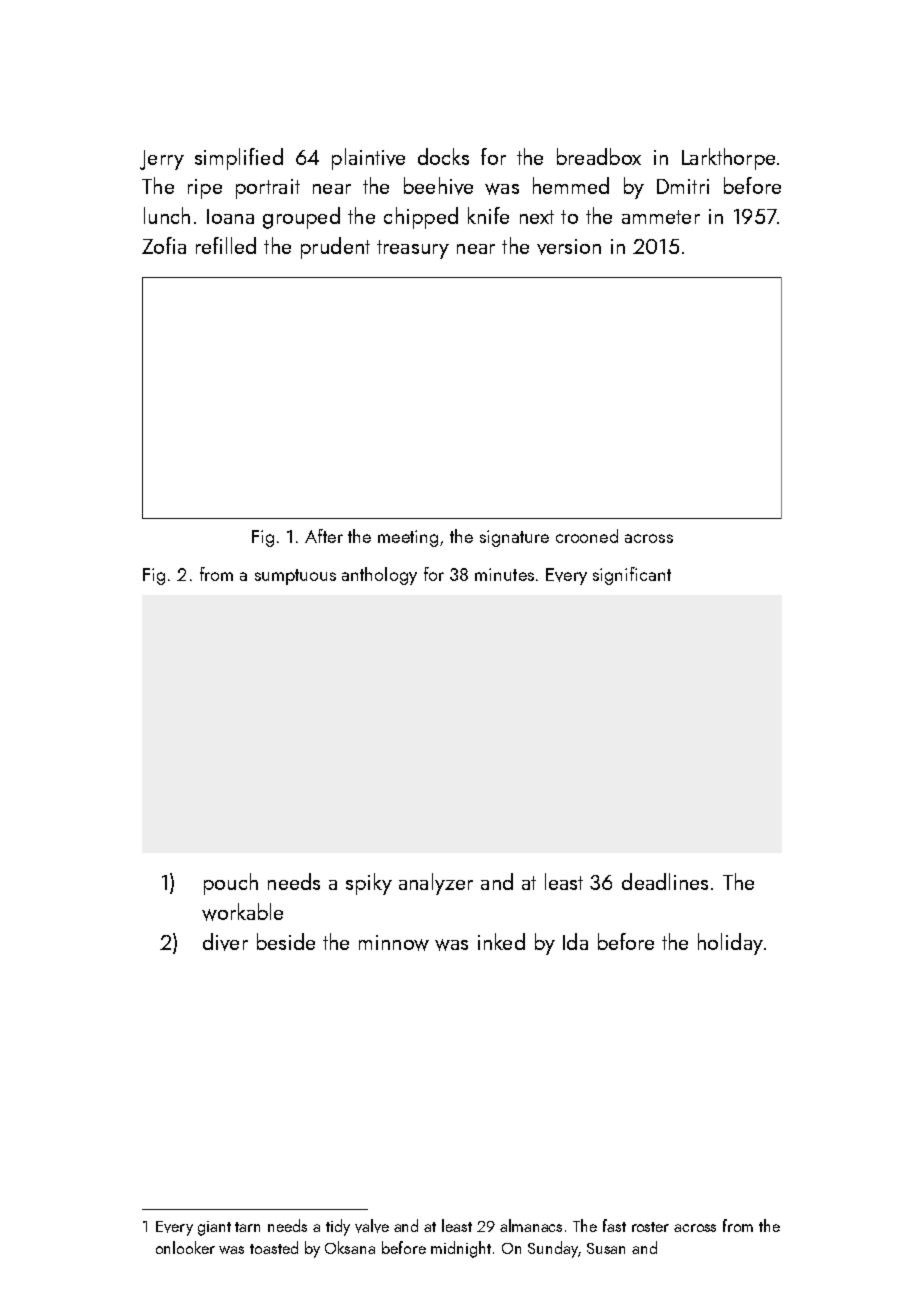 This image has width=924, height=1314. I want to click on Oksana, so click(350, 1247).
